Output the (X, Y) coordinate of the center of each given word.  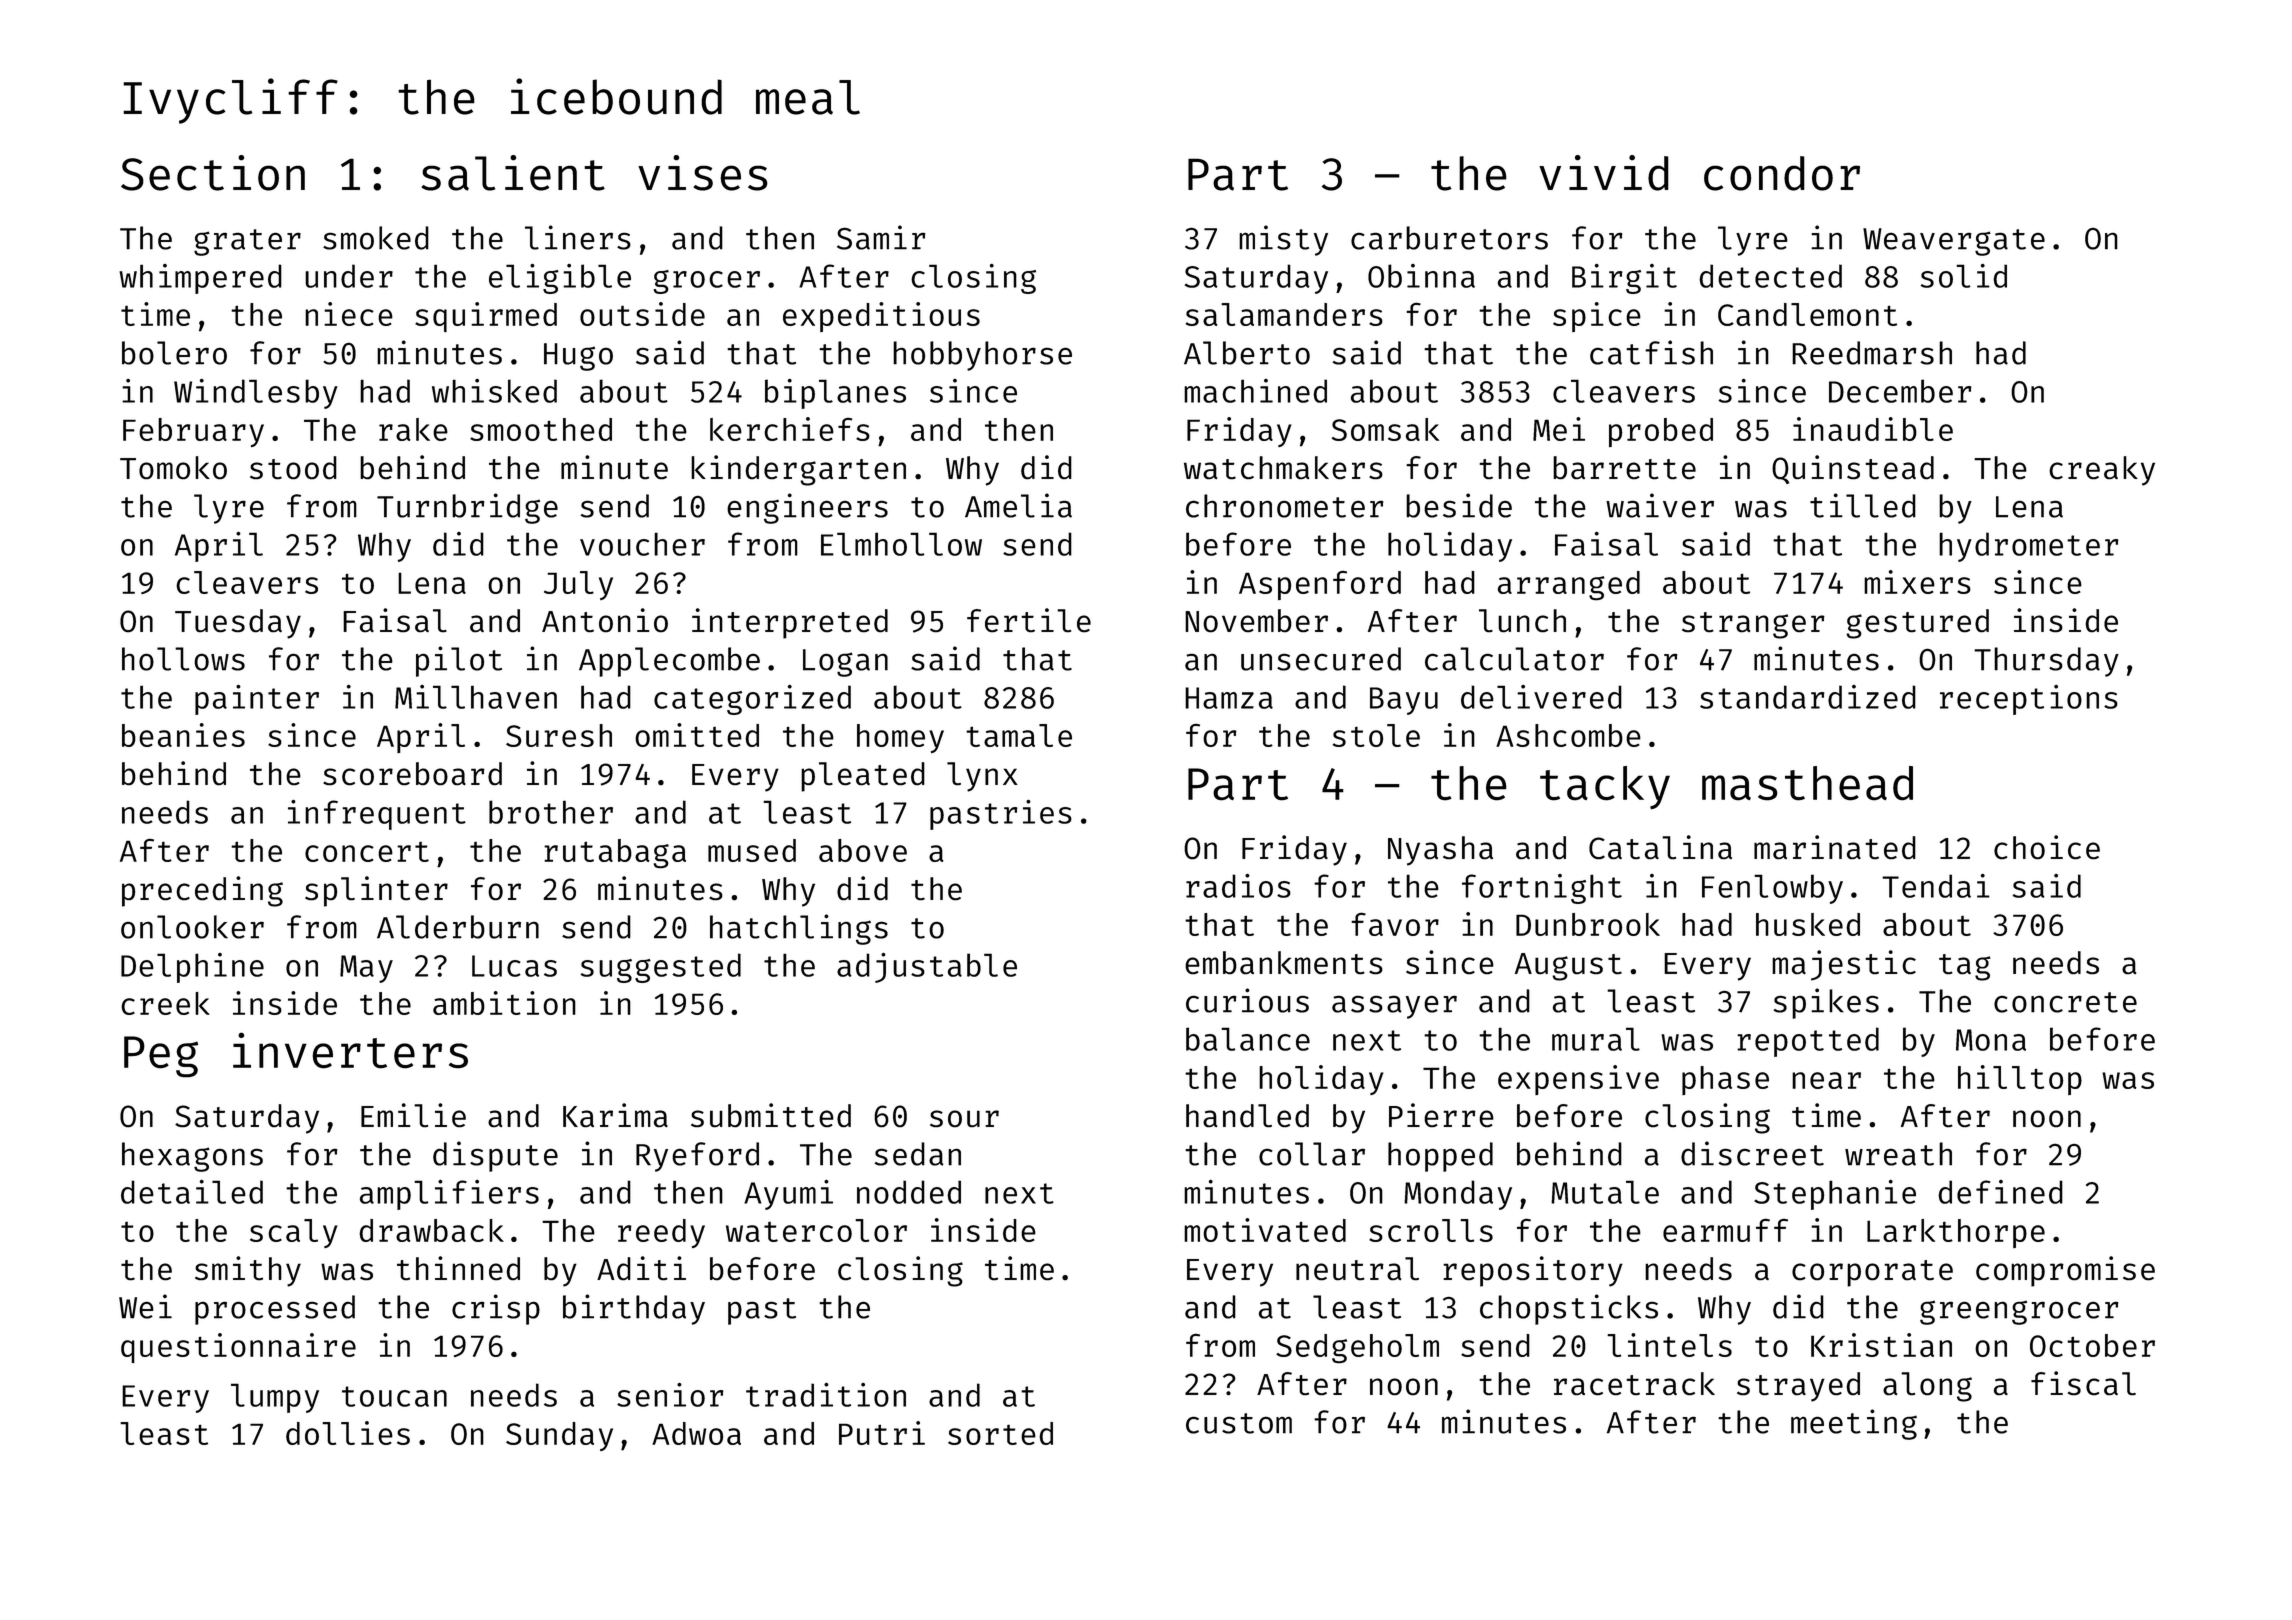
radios (1238, 886)
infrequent (377, 815)
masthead (1807, 783)
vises (703, 173)
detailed (192, 1192)
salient (513, 173)
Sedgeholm (1357, 1348)
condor (1782, 173)
